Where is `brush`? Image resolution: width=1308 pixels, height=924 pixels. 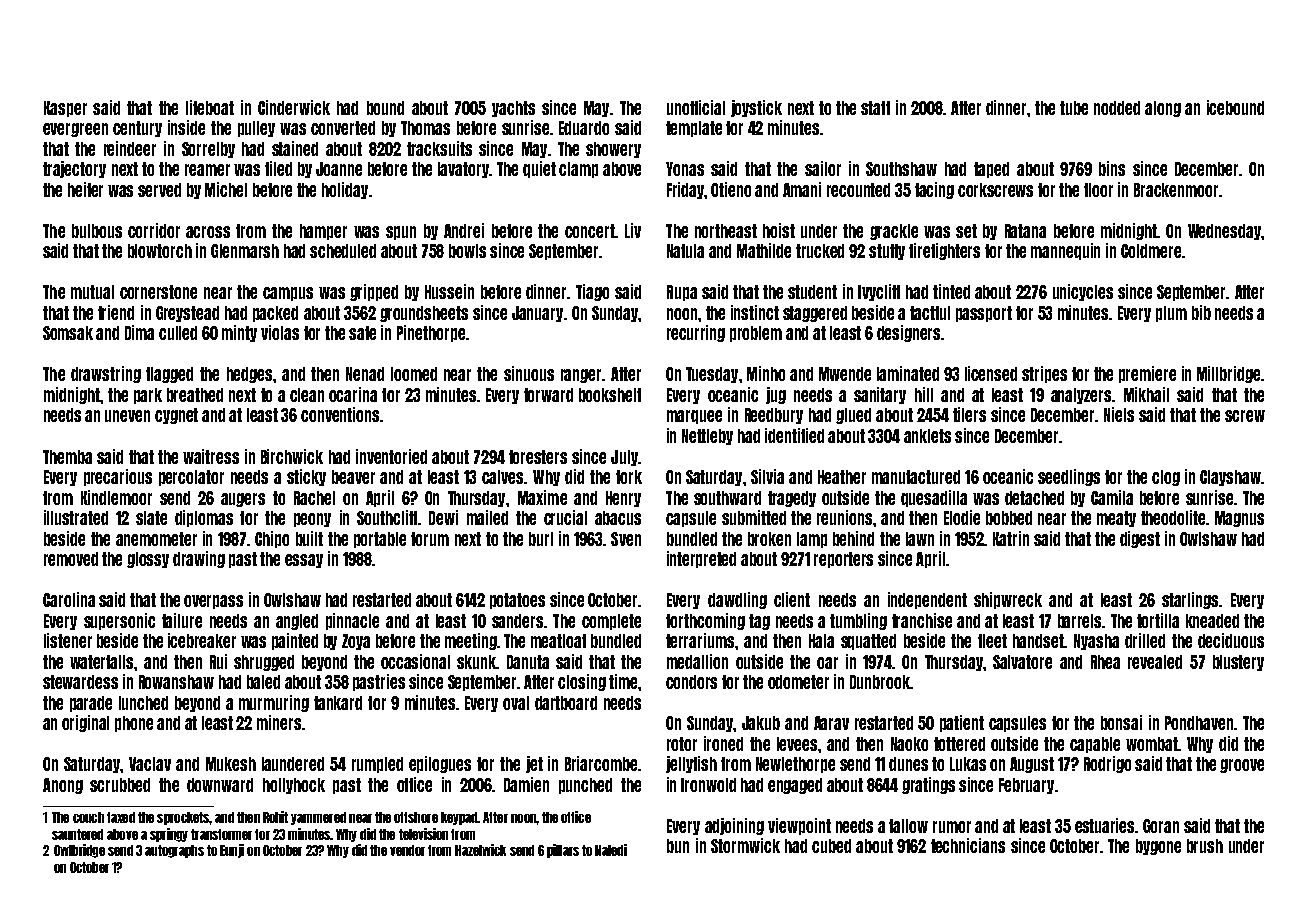
brush is located at coordinates (1205, 846).
